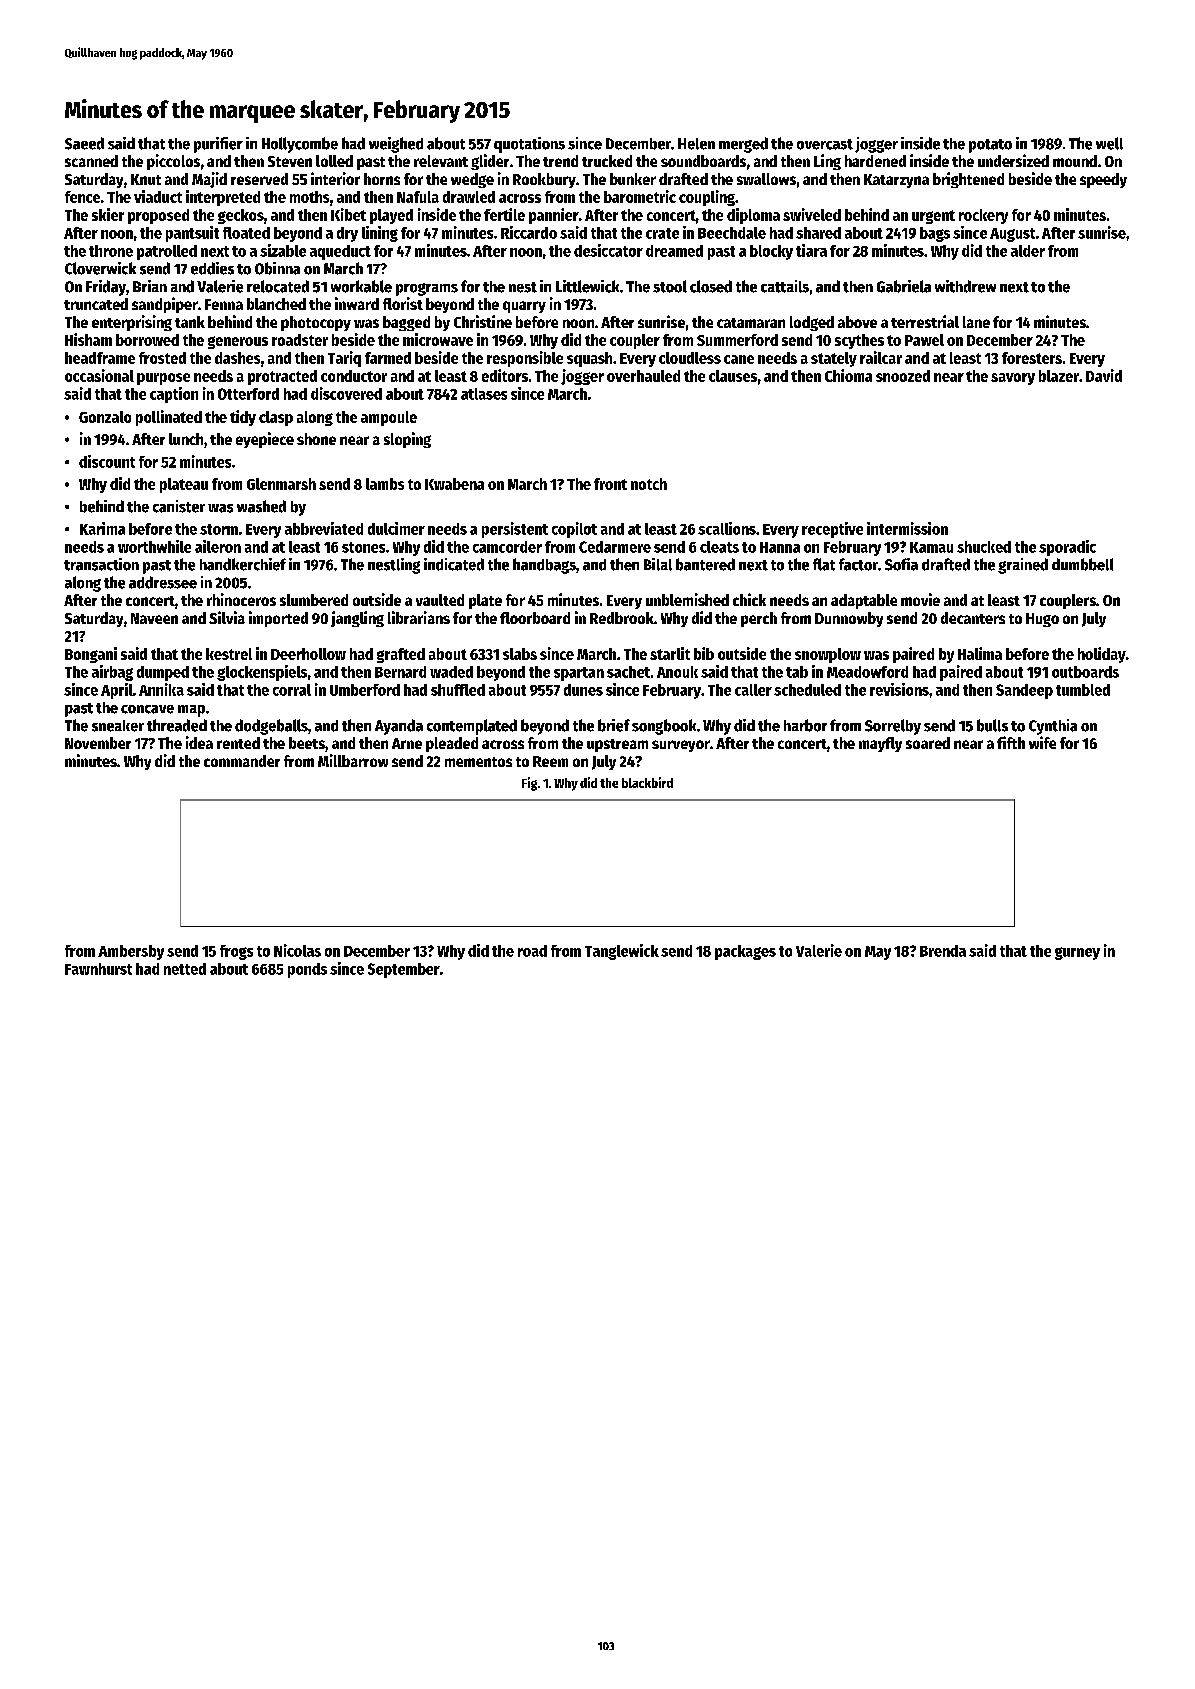 The image size is (1195, 1689). What do you see at coordinates (165, 305) in the screenshot?
I see `sandpiper` at bounding box center [165, 305].
